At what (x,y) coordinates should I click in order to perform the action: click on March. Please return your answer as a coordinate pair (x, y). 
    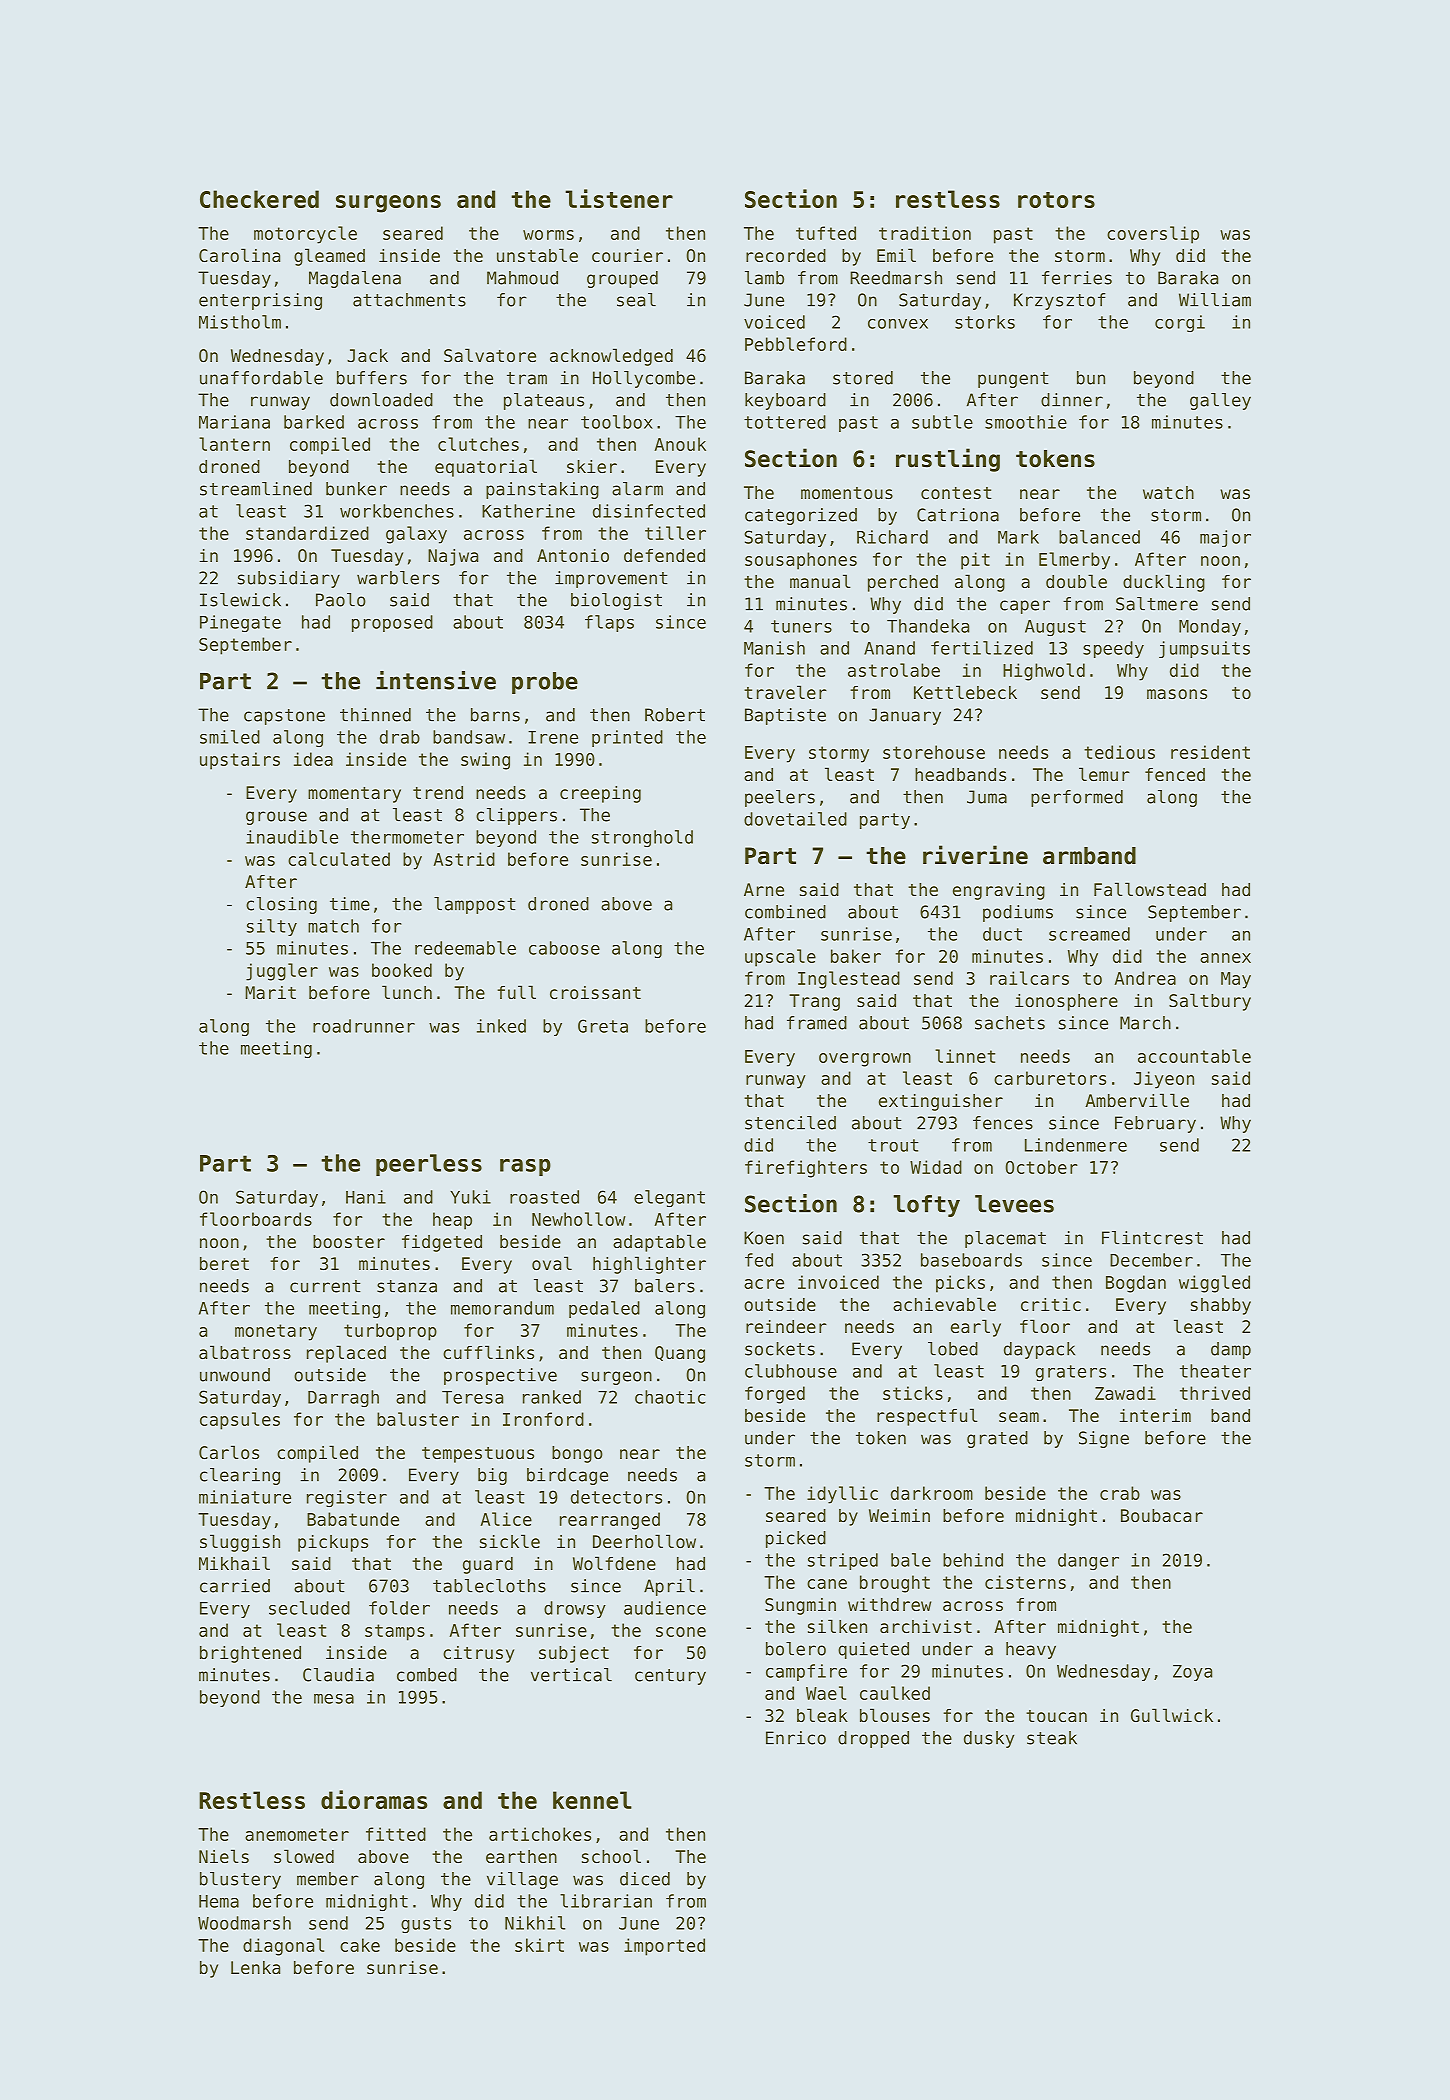
    Looking at the image, I should click on (1145, 1023).
